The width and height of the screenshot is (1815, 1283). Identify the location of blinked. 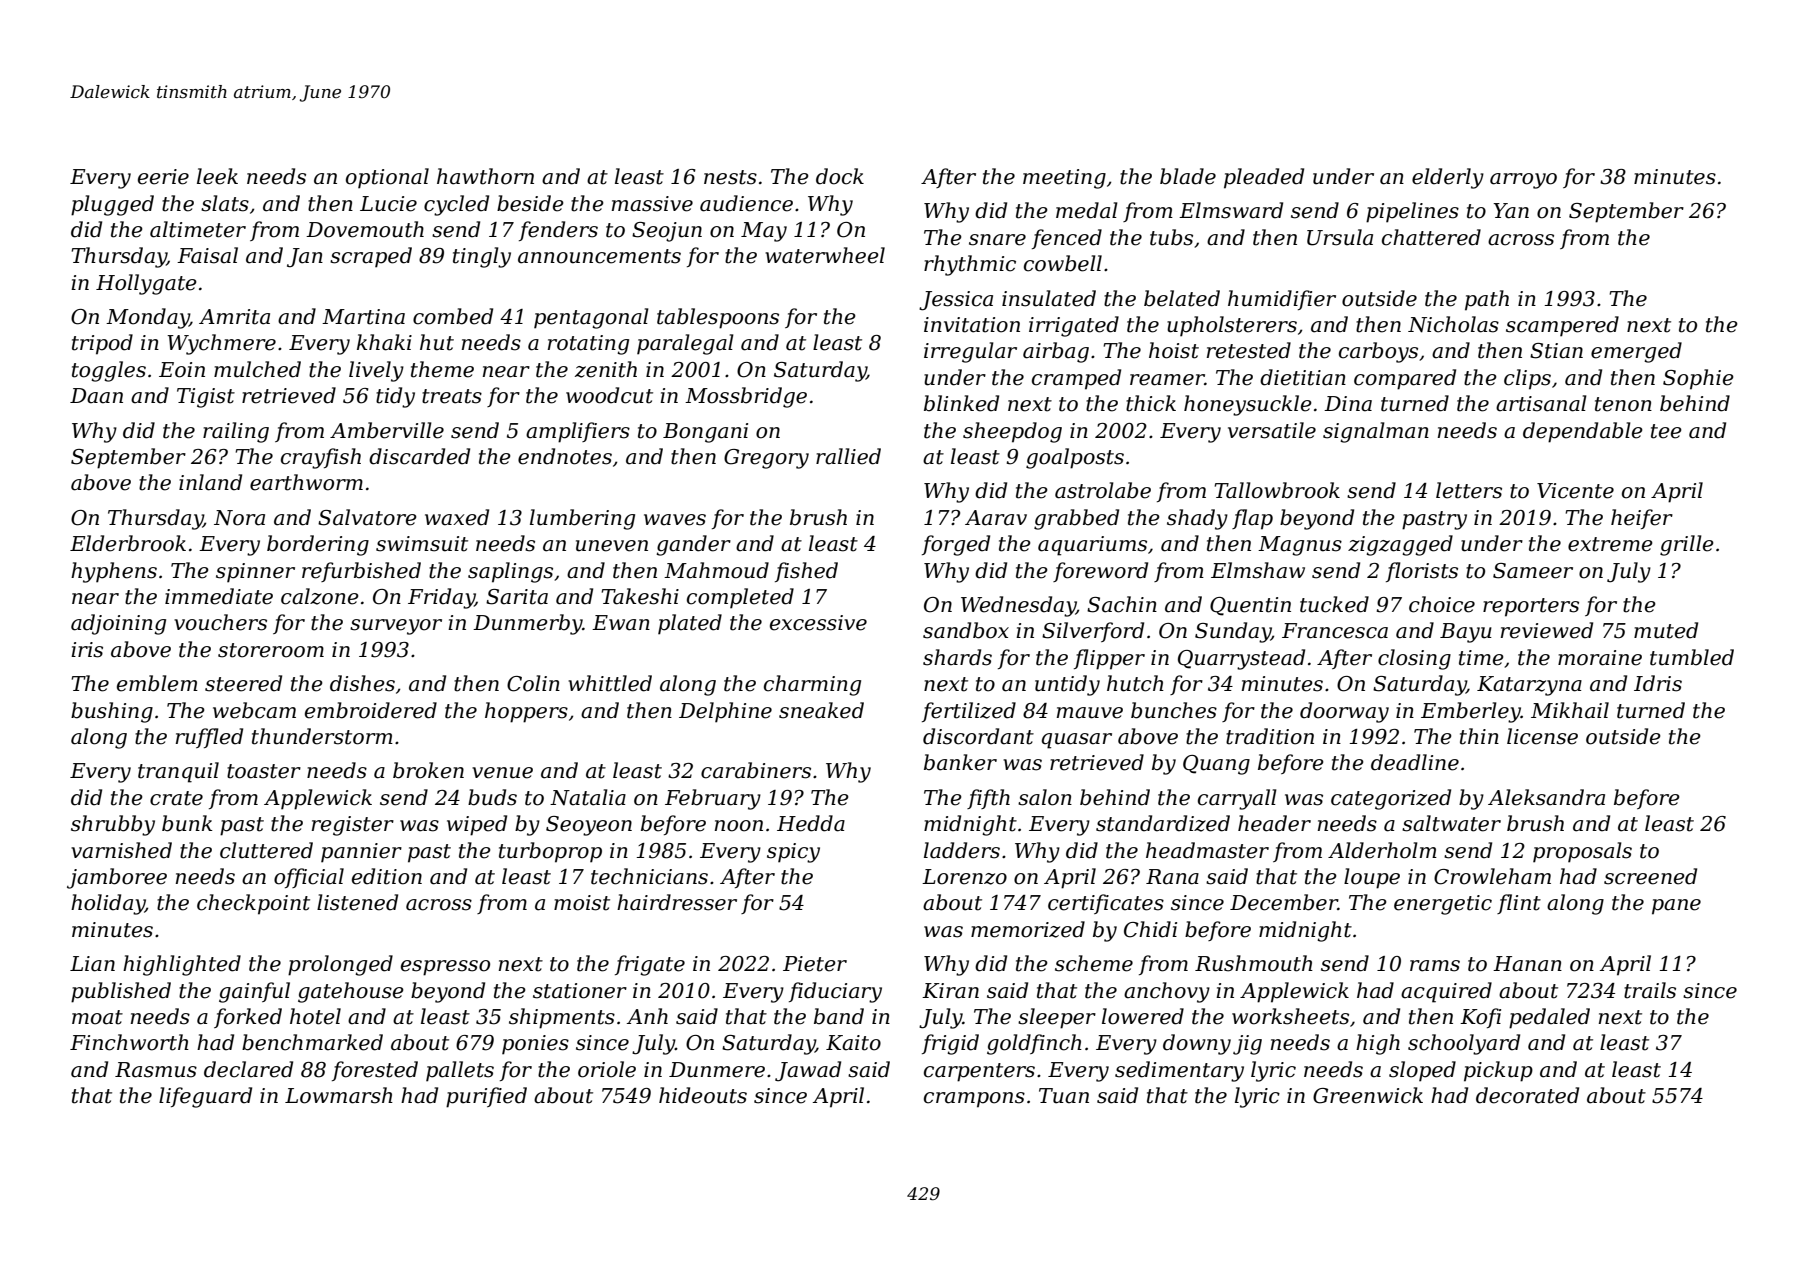
(961, 403).
